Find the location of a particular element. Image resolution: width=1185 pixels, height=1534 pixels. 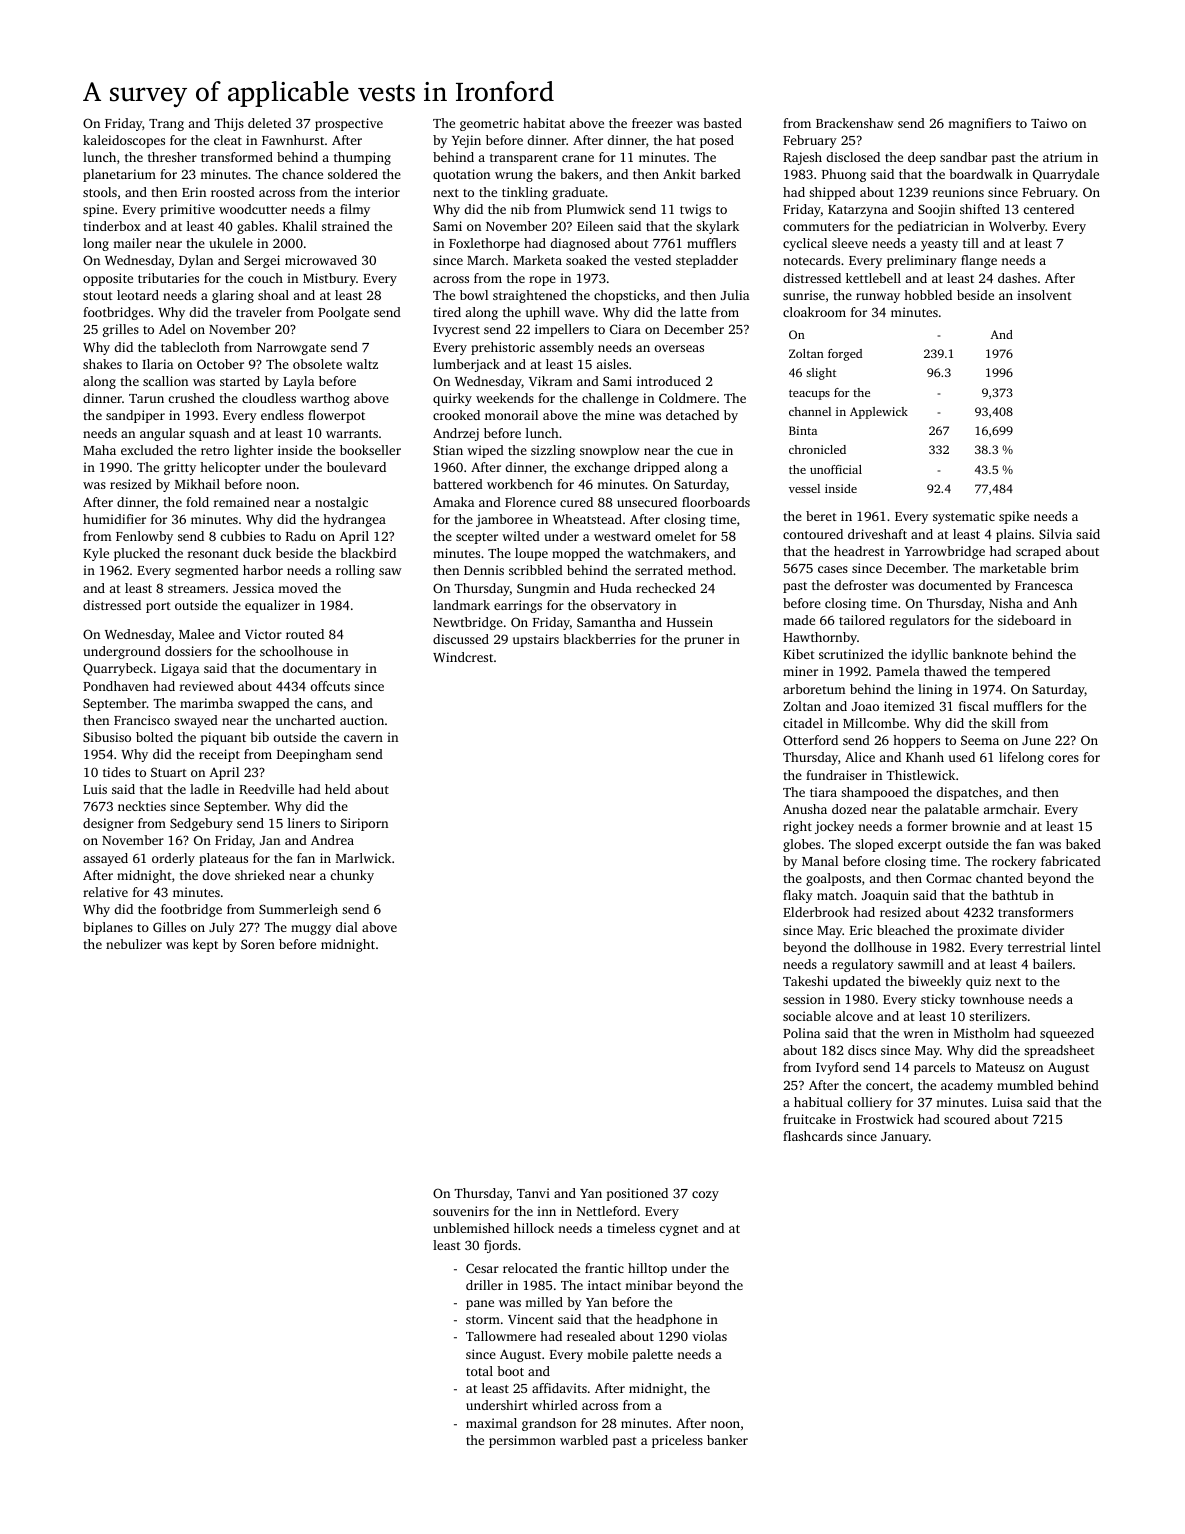

wren is located at coordinates (918, 1034).
